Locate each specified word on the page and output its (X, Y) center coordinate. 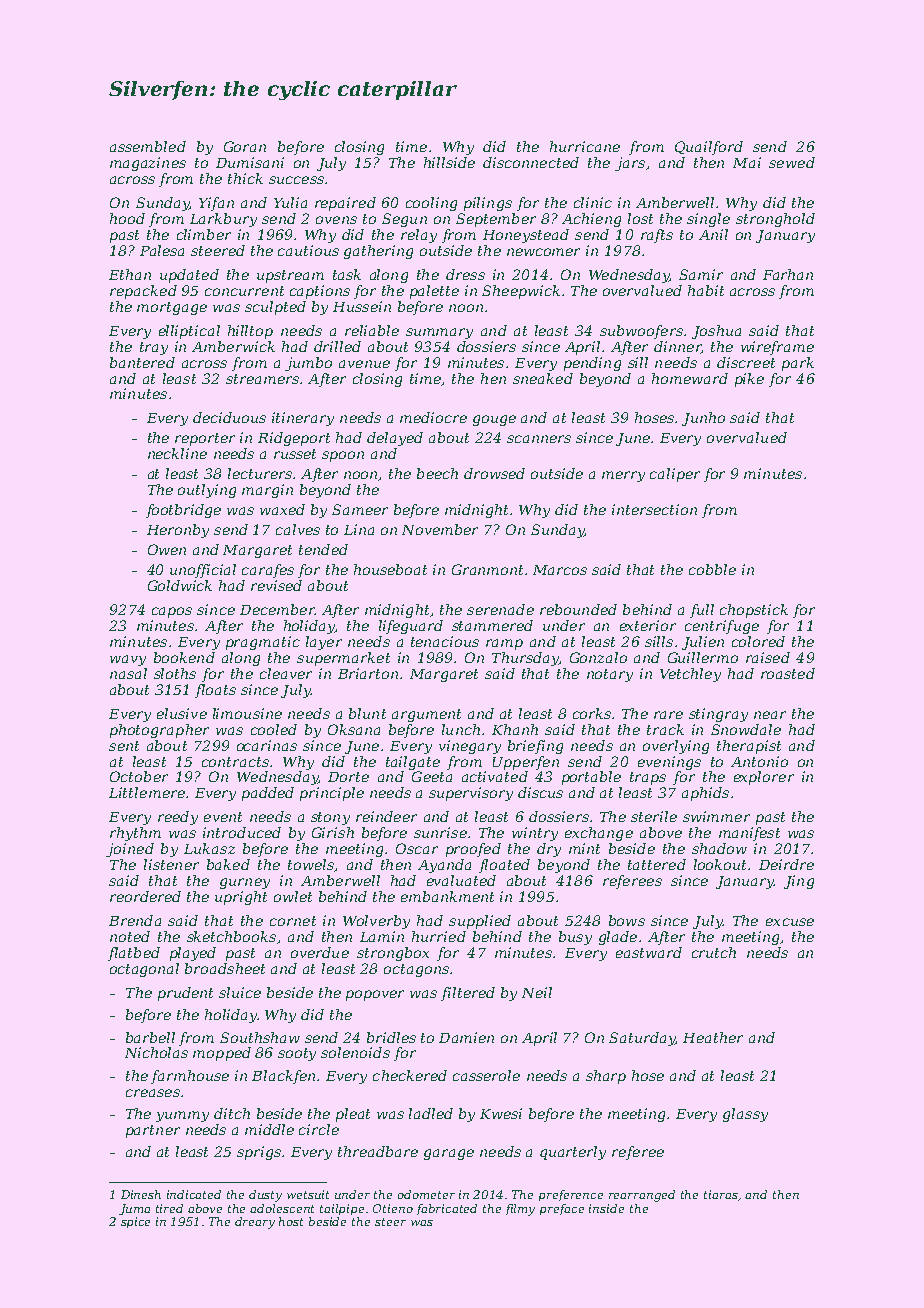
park (798, 364)
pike (749, 380)
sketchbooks (231, 936)
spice (135, 1222)
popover (375, 995)
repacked (143, 292)
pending (592, 364)
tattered (657, 864)
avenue (364, 364)
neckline (177, 453)
